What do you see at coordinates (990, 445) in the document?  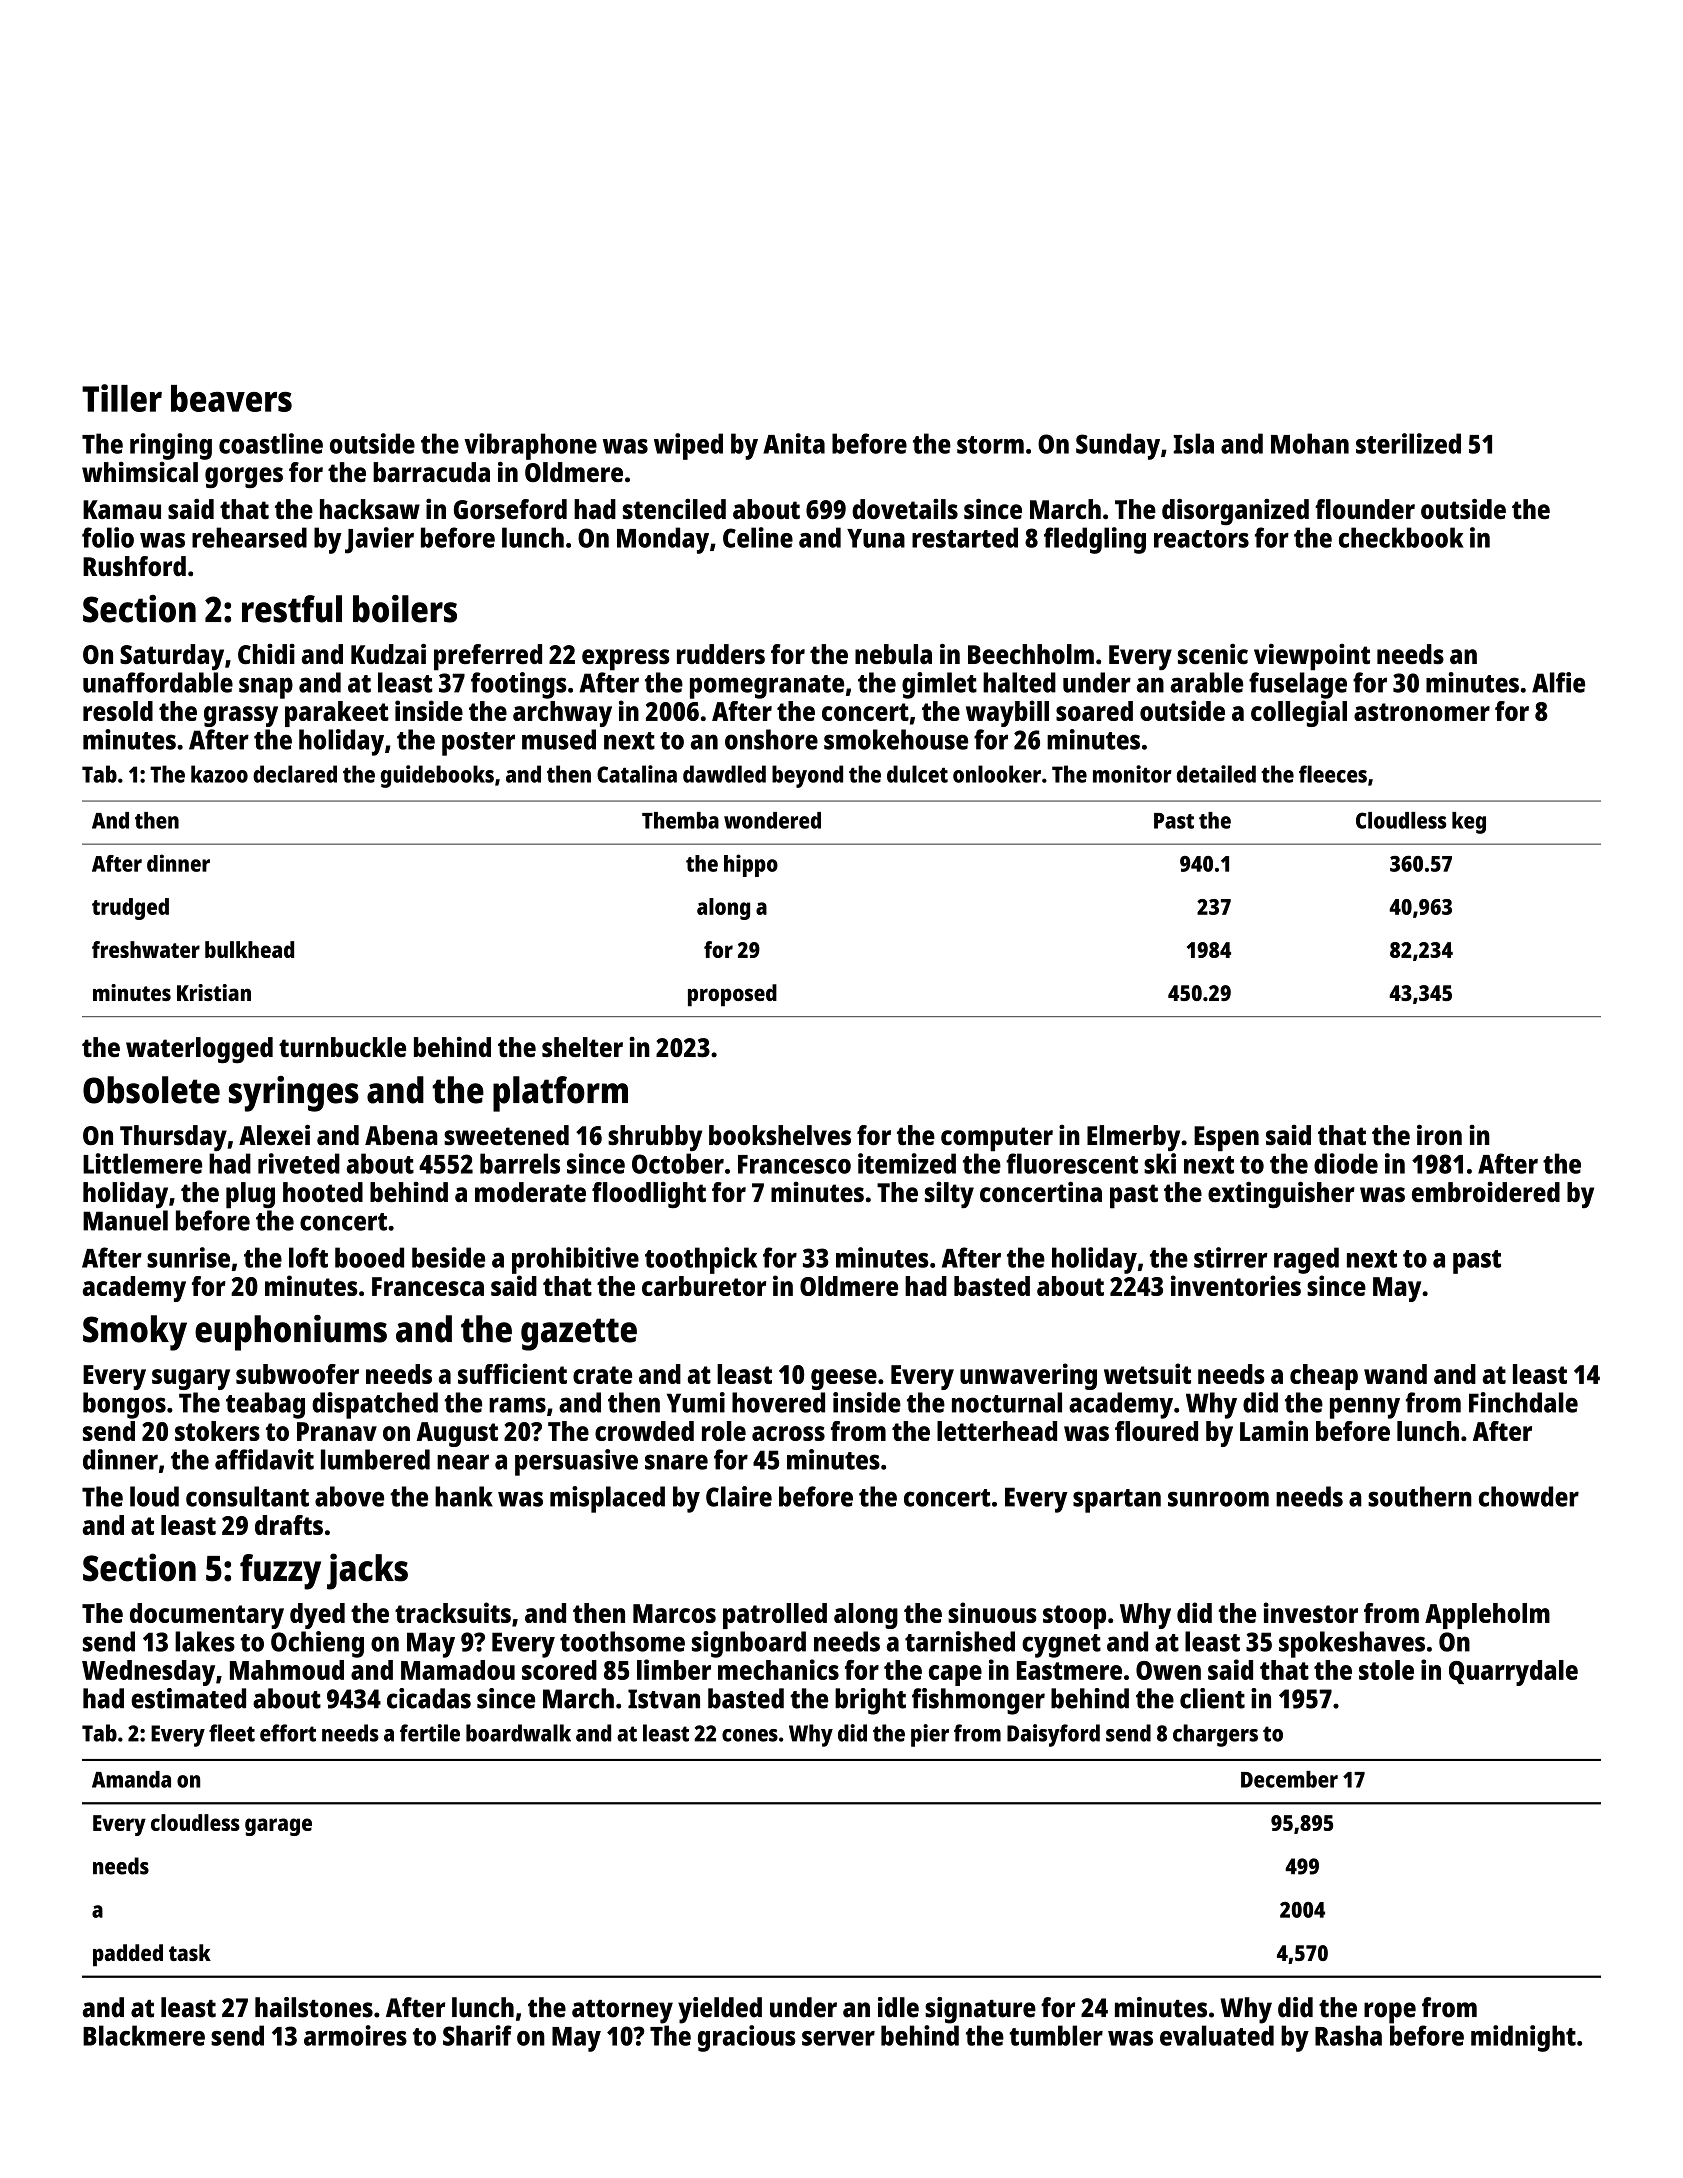 I see `storm` at bounding box center [990, 445].
